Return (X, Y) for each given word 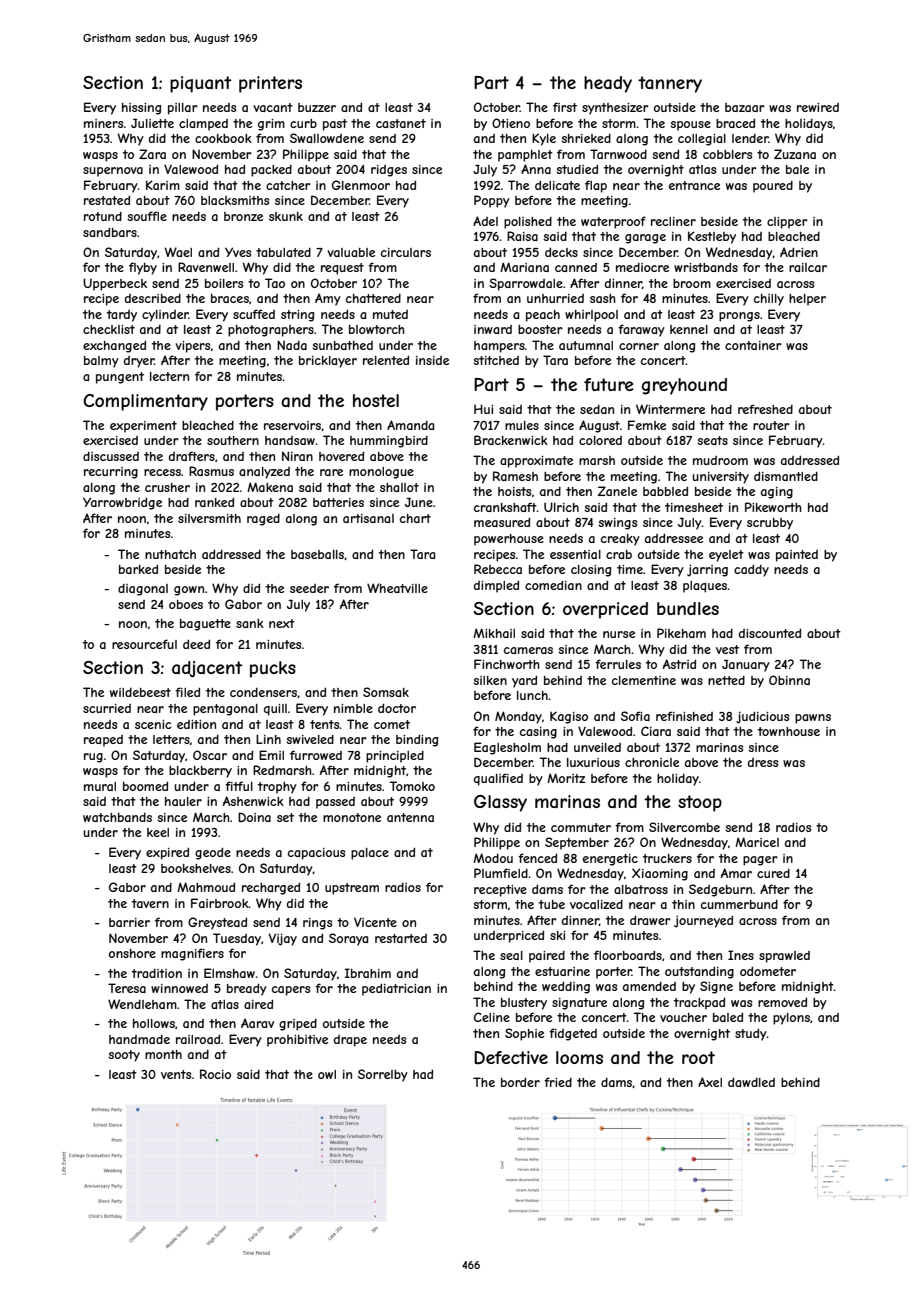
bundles (688, 608)
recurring (111, 473)
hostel (376, 400)
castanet (401, 123)
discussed (111, 456)
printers (270, 84)
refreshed (765, 409)
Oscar (210, 755)
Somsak (386, 692)
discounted (770, 633)
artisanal (368, 518)
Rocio (215, 1074)
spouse (690, 126)
